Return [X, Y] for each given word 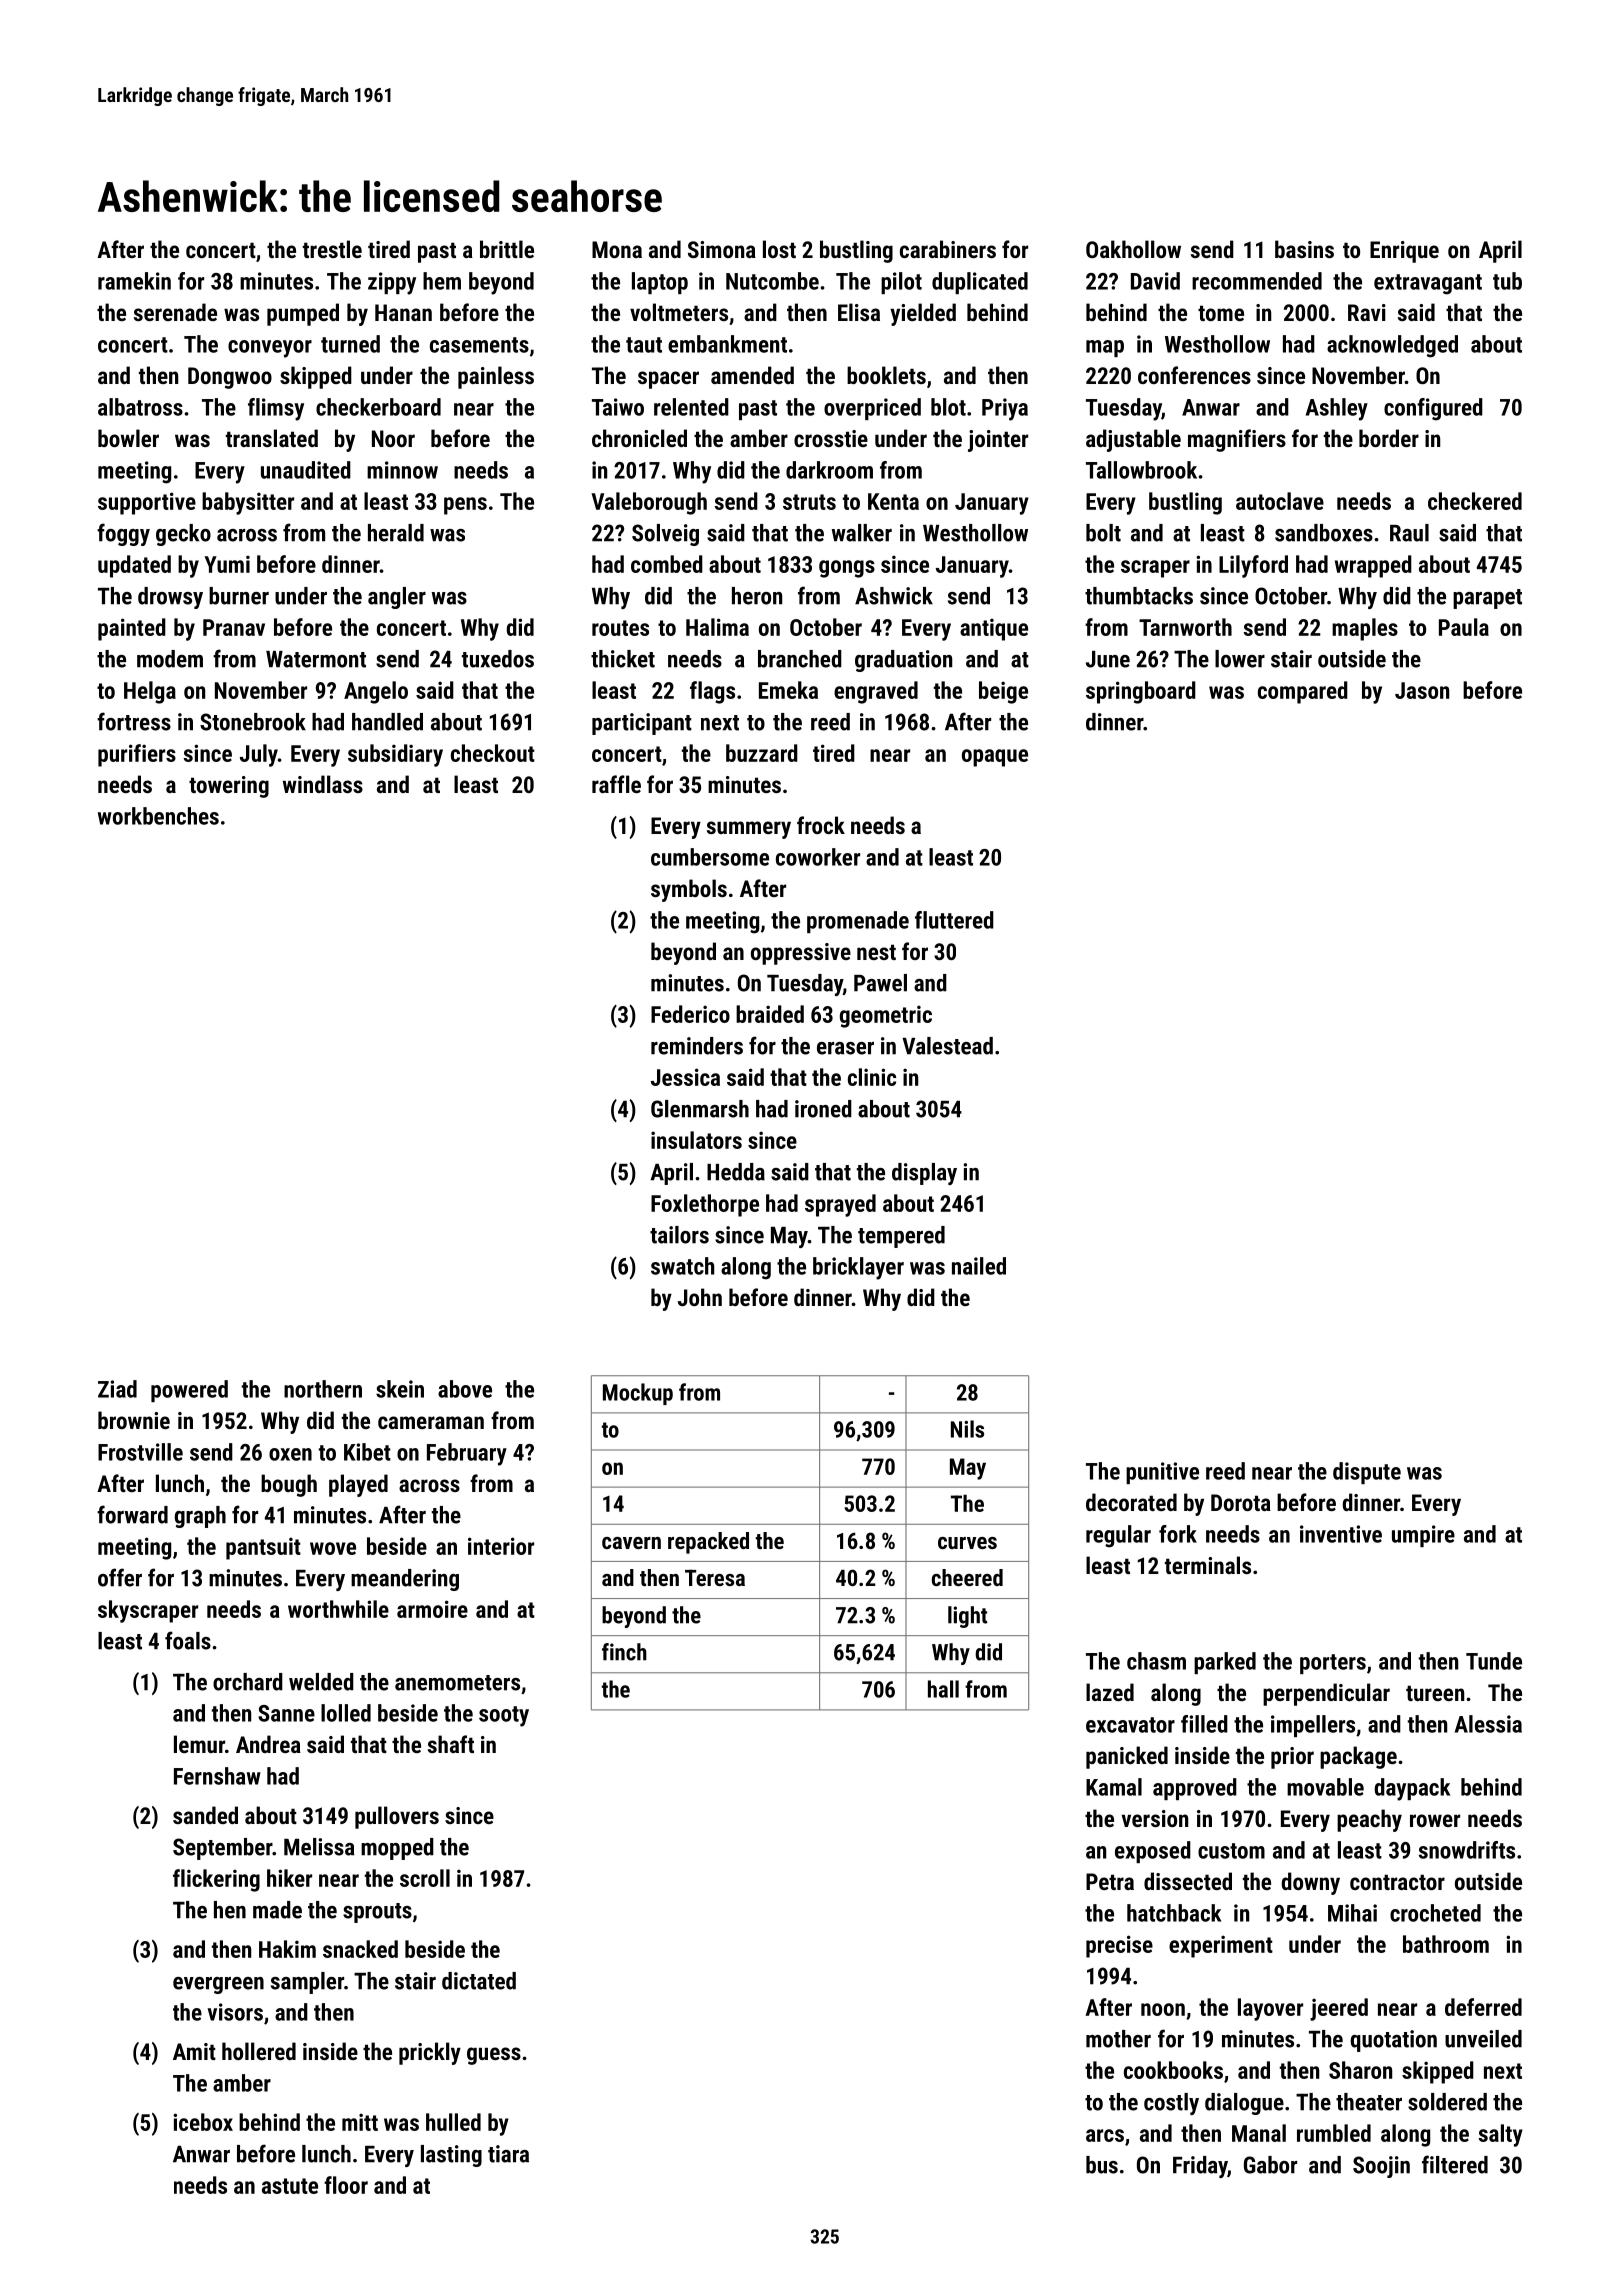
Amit [194, 2051]
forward [132, 1514]
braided [770, 1014]
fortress [134, 721]
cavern [631, 1543]
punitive [1162, 1473]
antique [994, 629]
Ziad [117, 1389]
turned [350, 344]
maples [1365, 629]
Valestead [947, 1046]
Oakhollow [1133, 249]
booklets [886, 375]
